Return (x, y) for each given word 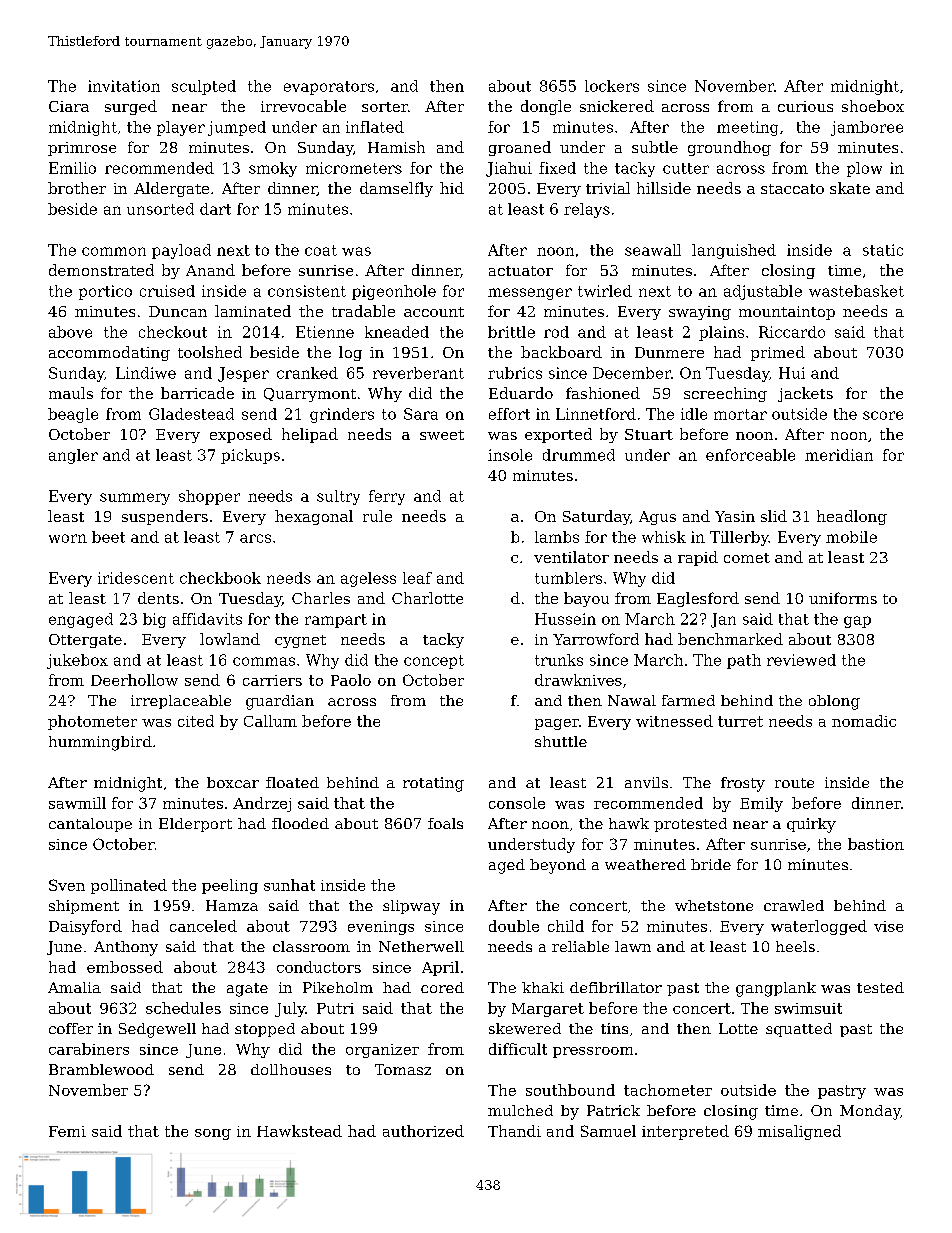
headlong (852, 517)
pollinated (129, 886)
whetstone (714, 905)
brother (77, 188)
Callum (270, 721)
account (434, 312)
